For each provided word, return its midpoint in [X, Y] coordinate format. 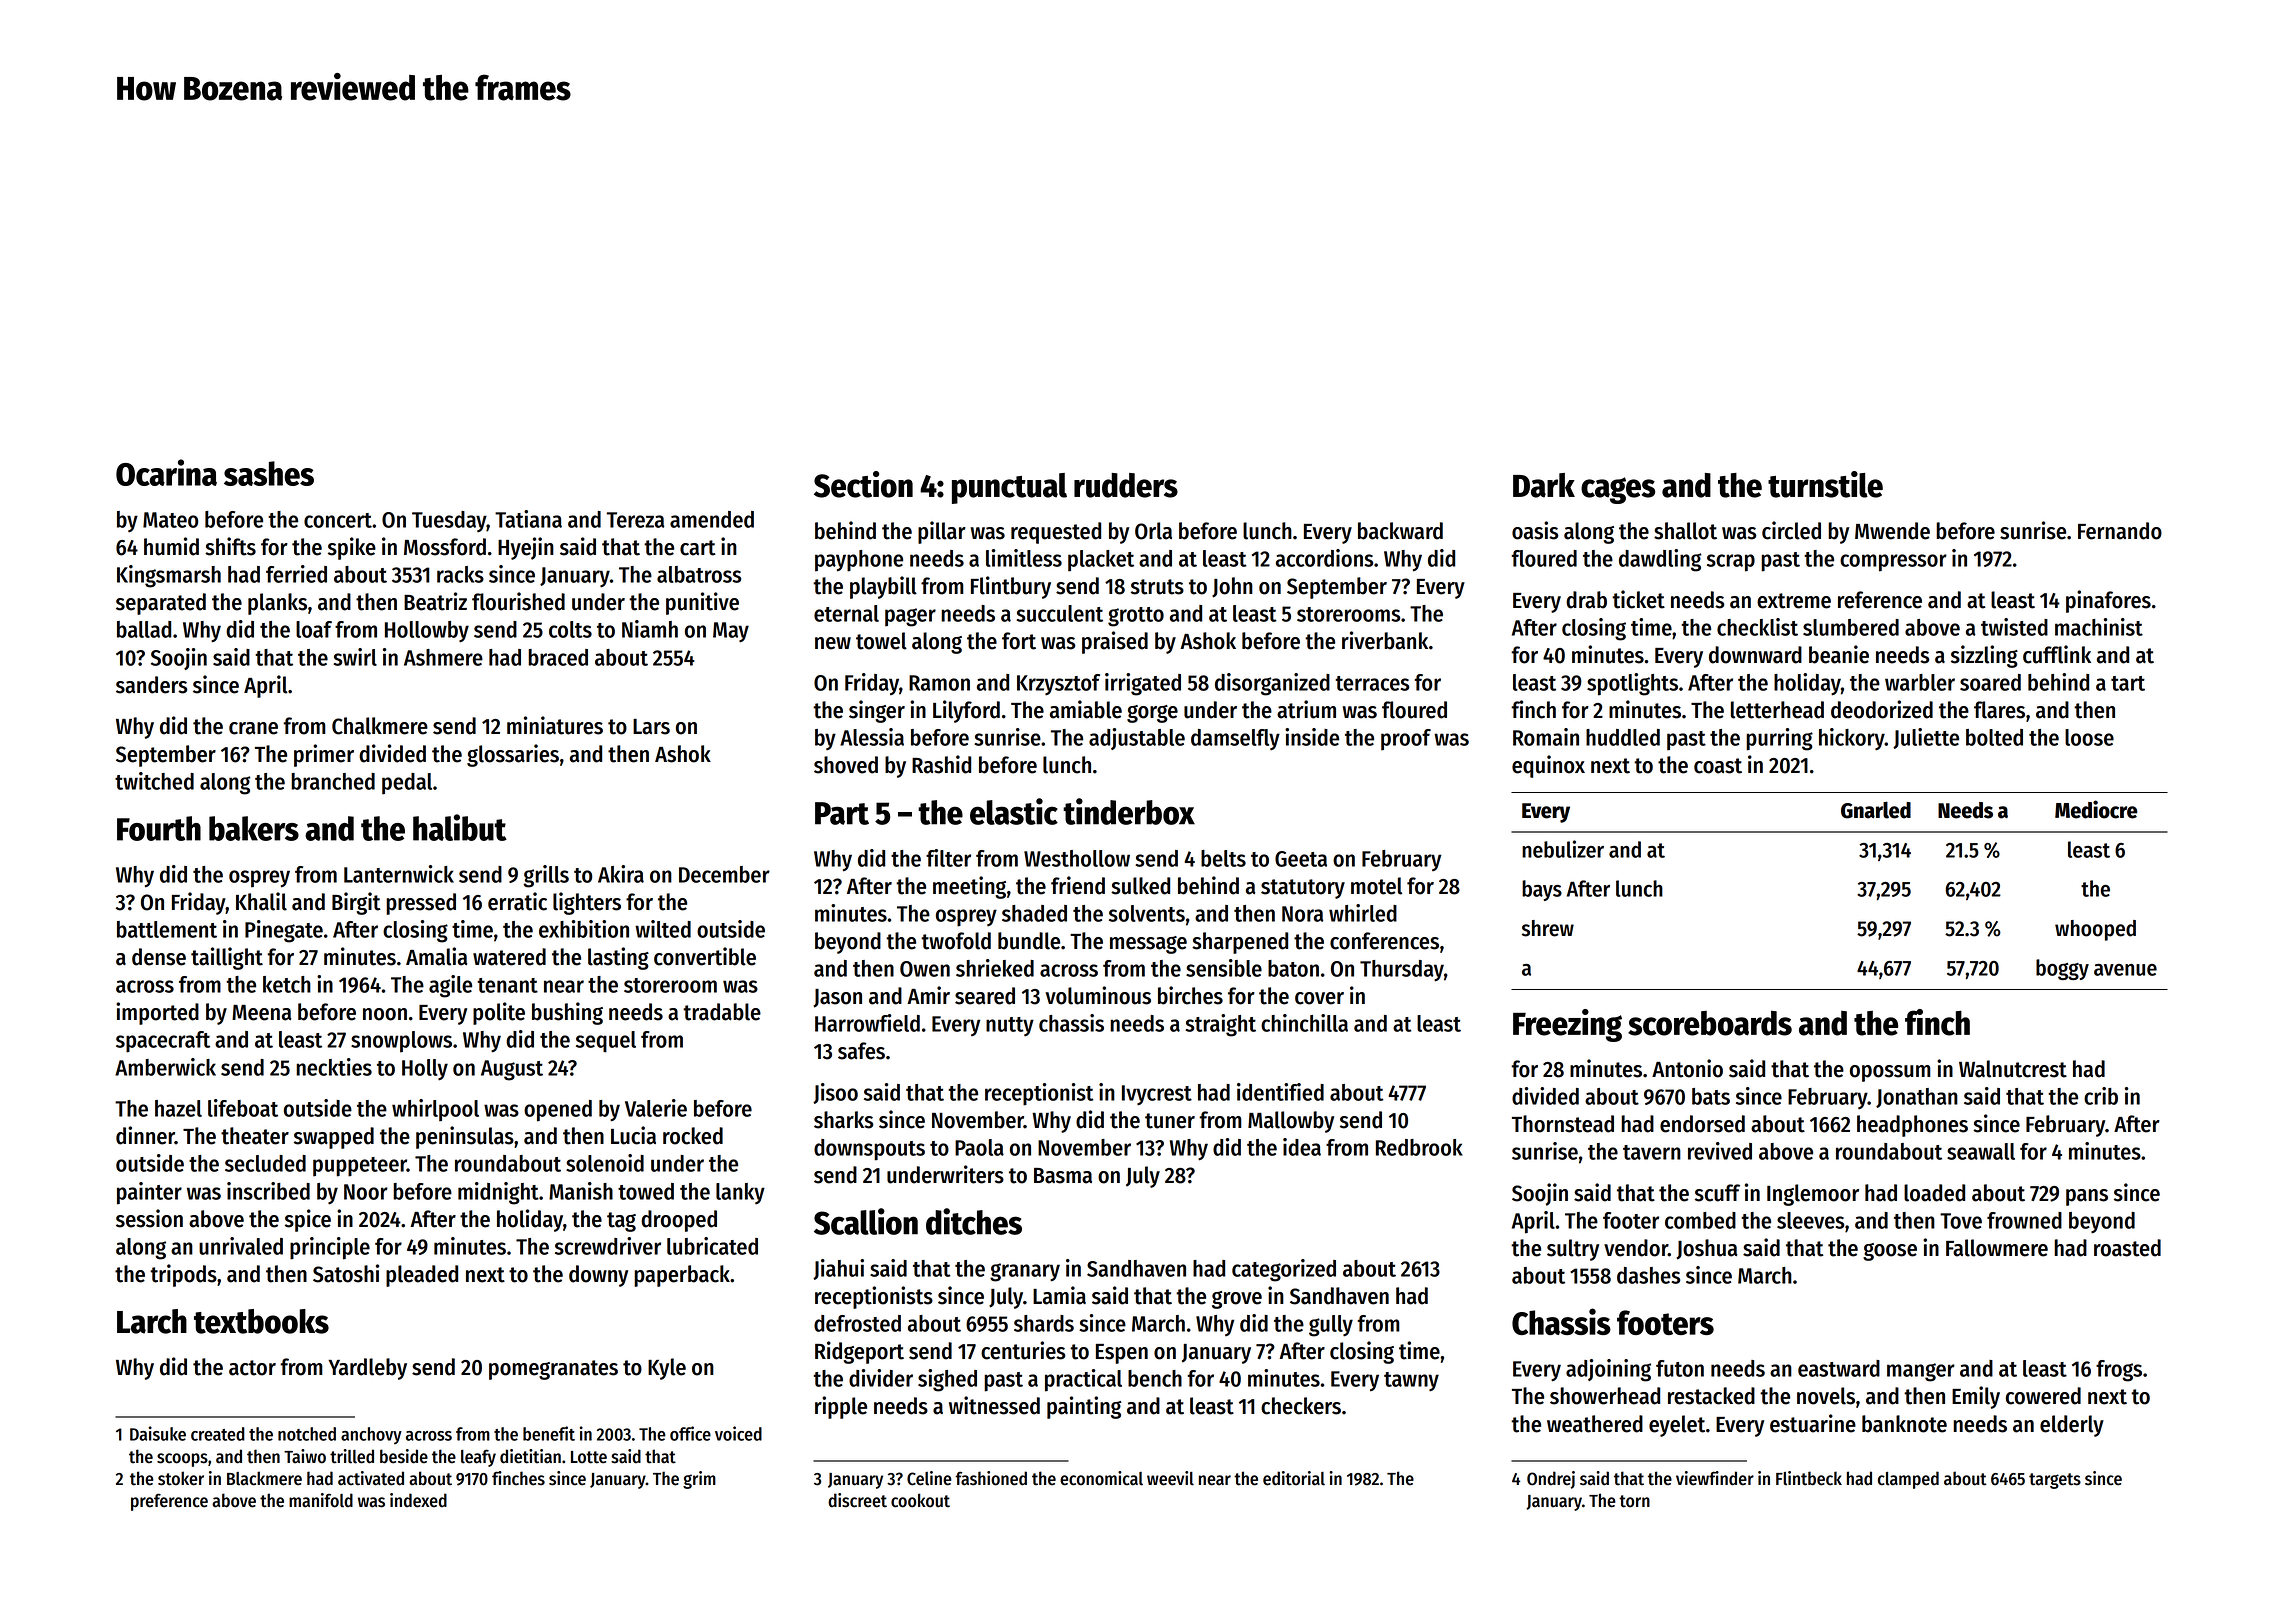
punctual [1009, 488]
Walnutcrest [2013, 1069]
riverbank [1385, 640]
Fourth [159, 828]
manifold [321, 1500]
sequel [606, 1042]
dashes [1648, 1275]
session [149, 1218]
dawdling [1660, 560]
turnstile [1825, 484]
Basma [1063, 1176]
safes [861, 1051]
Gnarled [1876, 810]
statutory [1303, 889]
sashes [269, 473]
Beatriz [435, 601]
